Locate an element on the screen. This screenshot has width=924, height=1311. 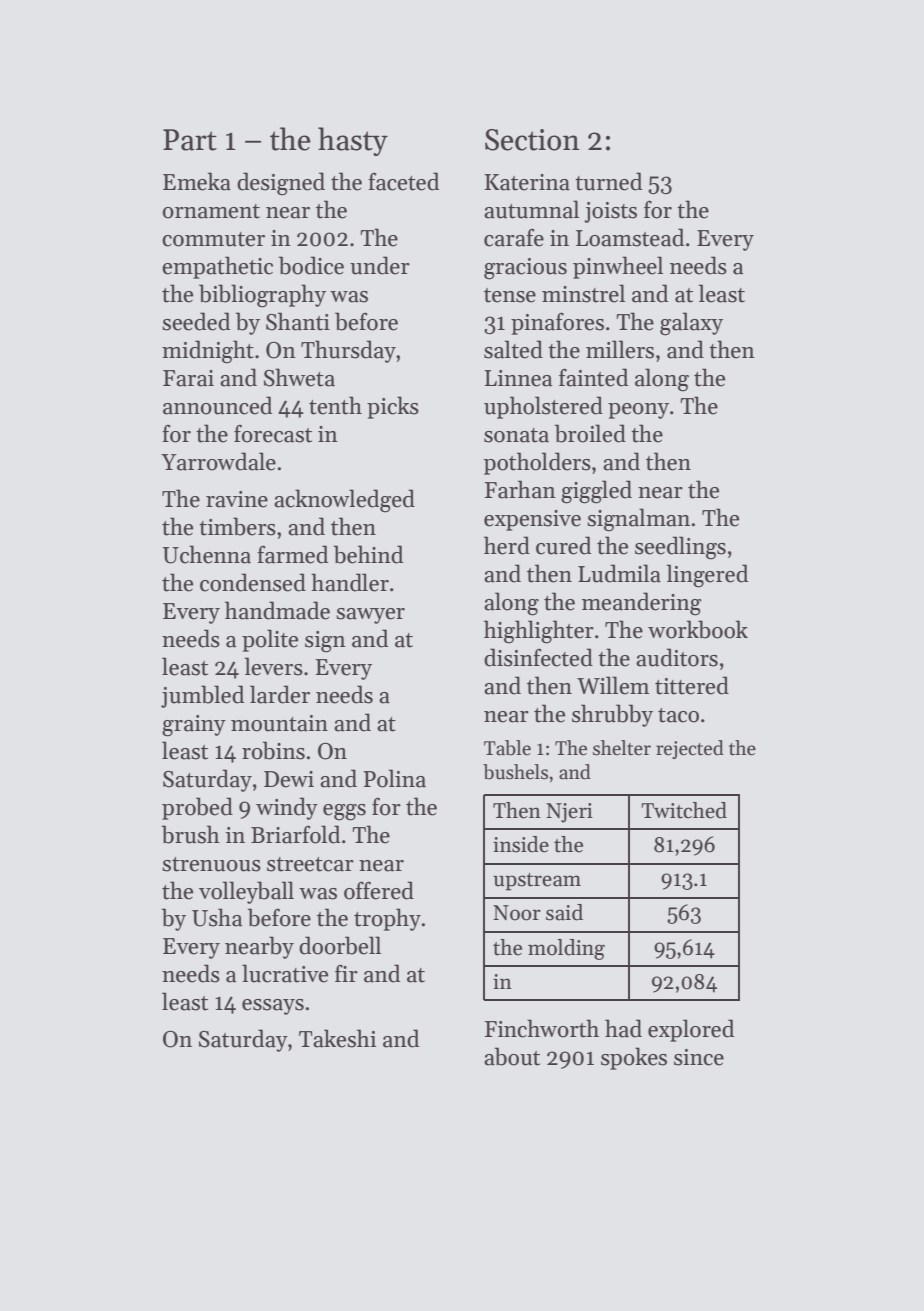
Njeri is located at coordinates (569, 813).
